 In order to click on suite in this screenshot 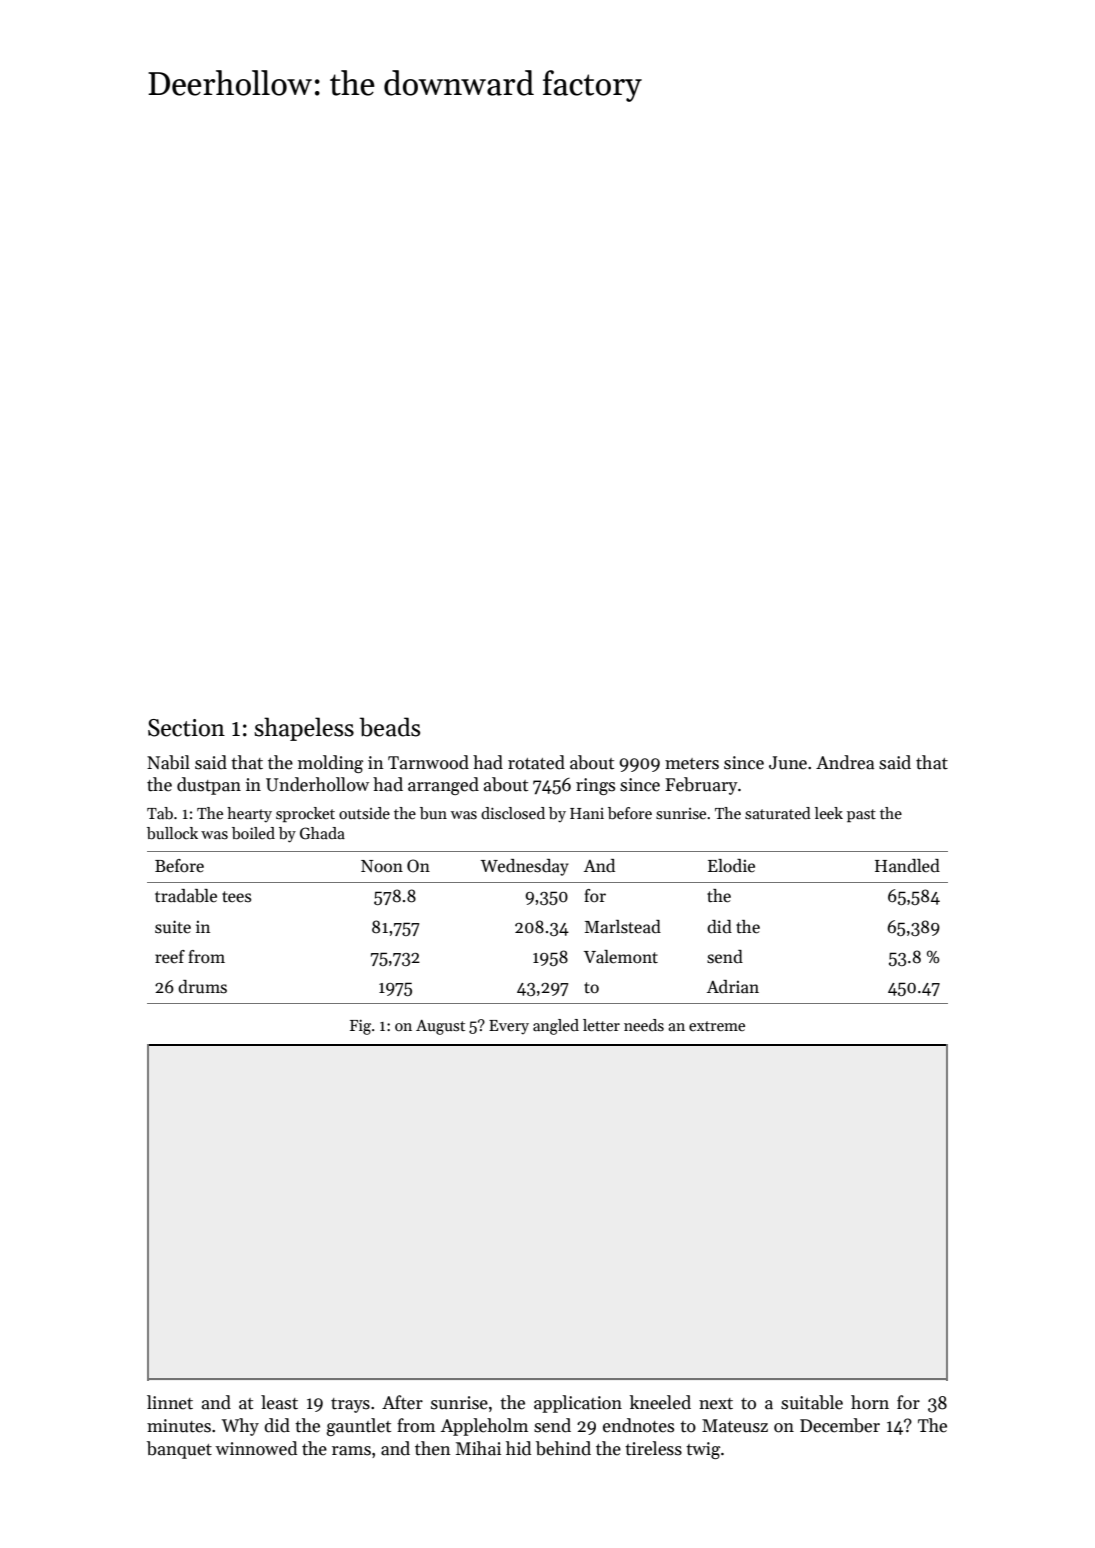, I will do `click(173, 927)`.
